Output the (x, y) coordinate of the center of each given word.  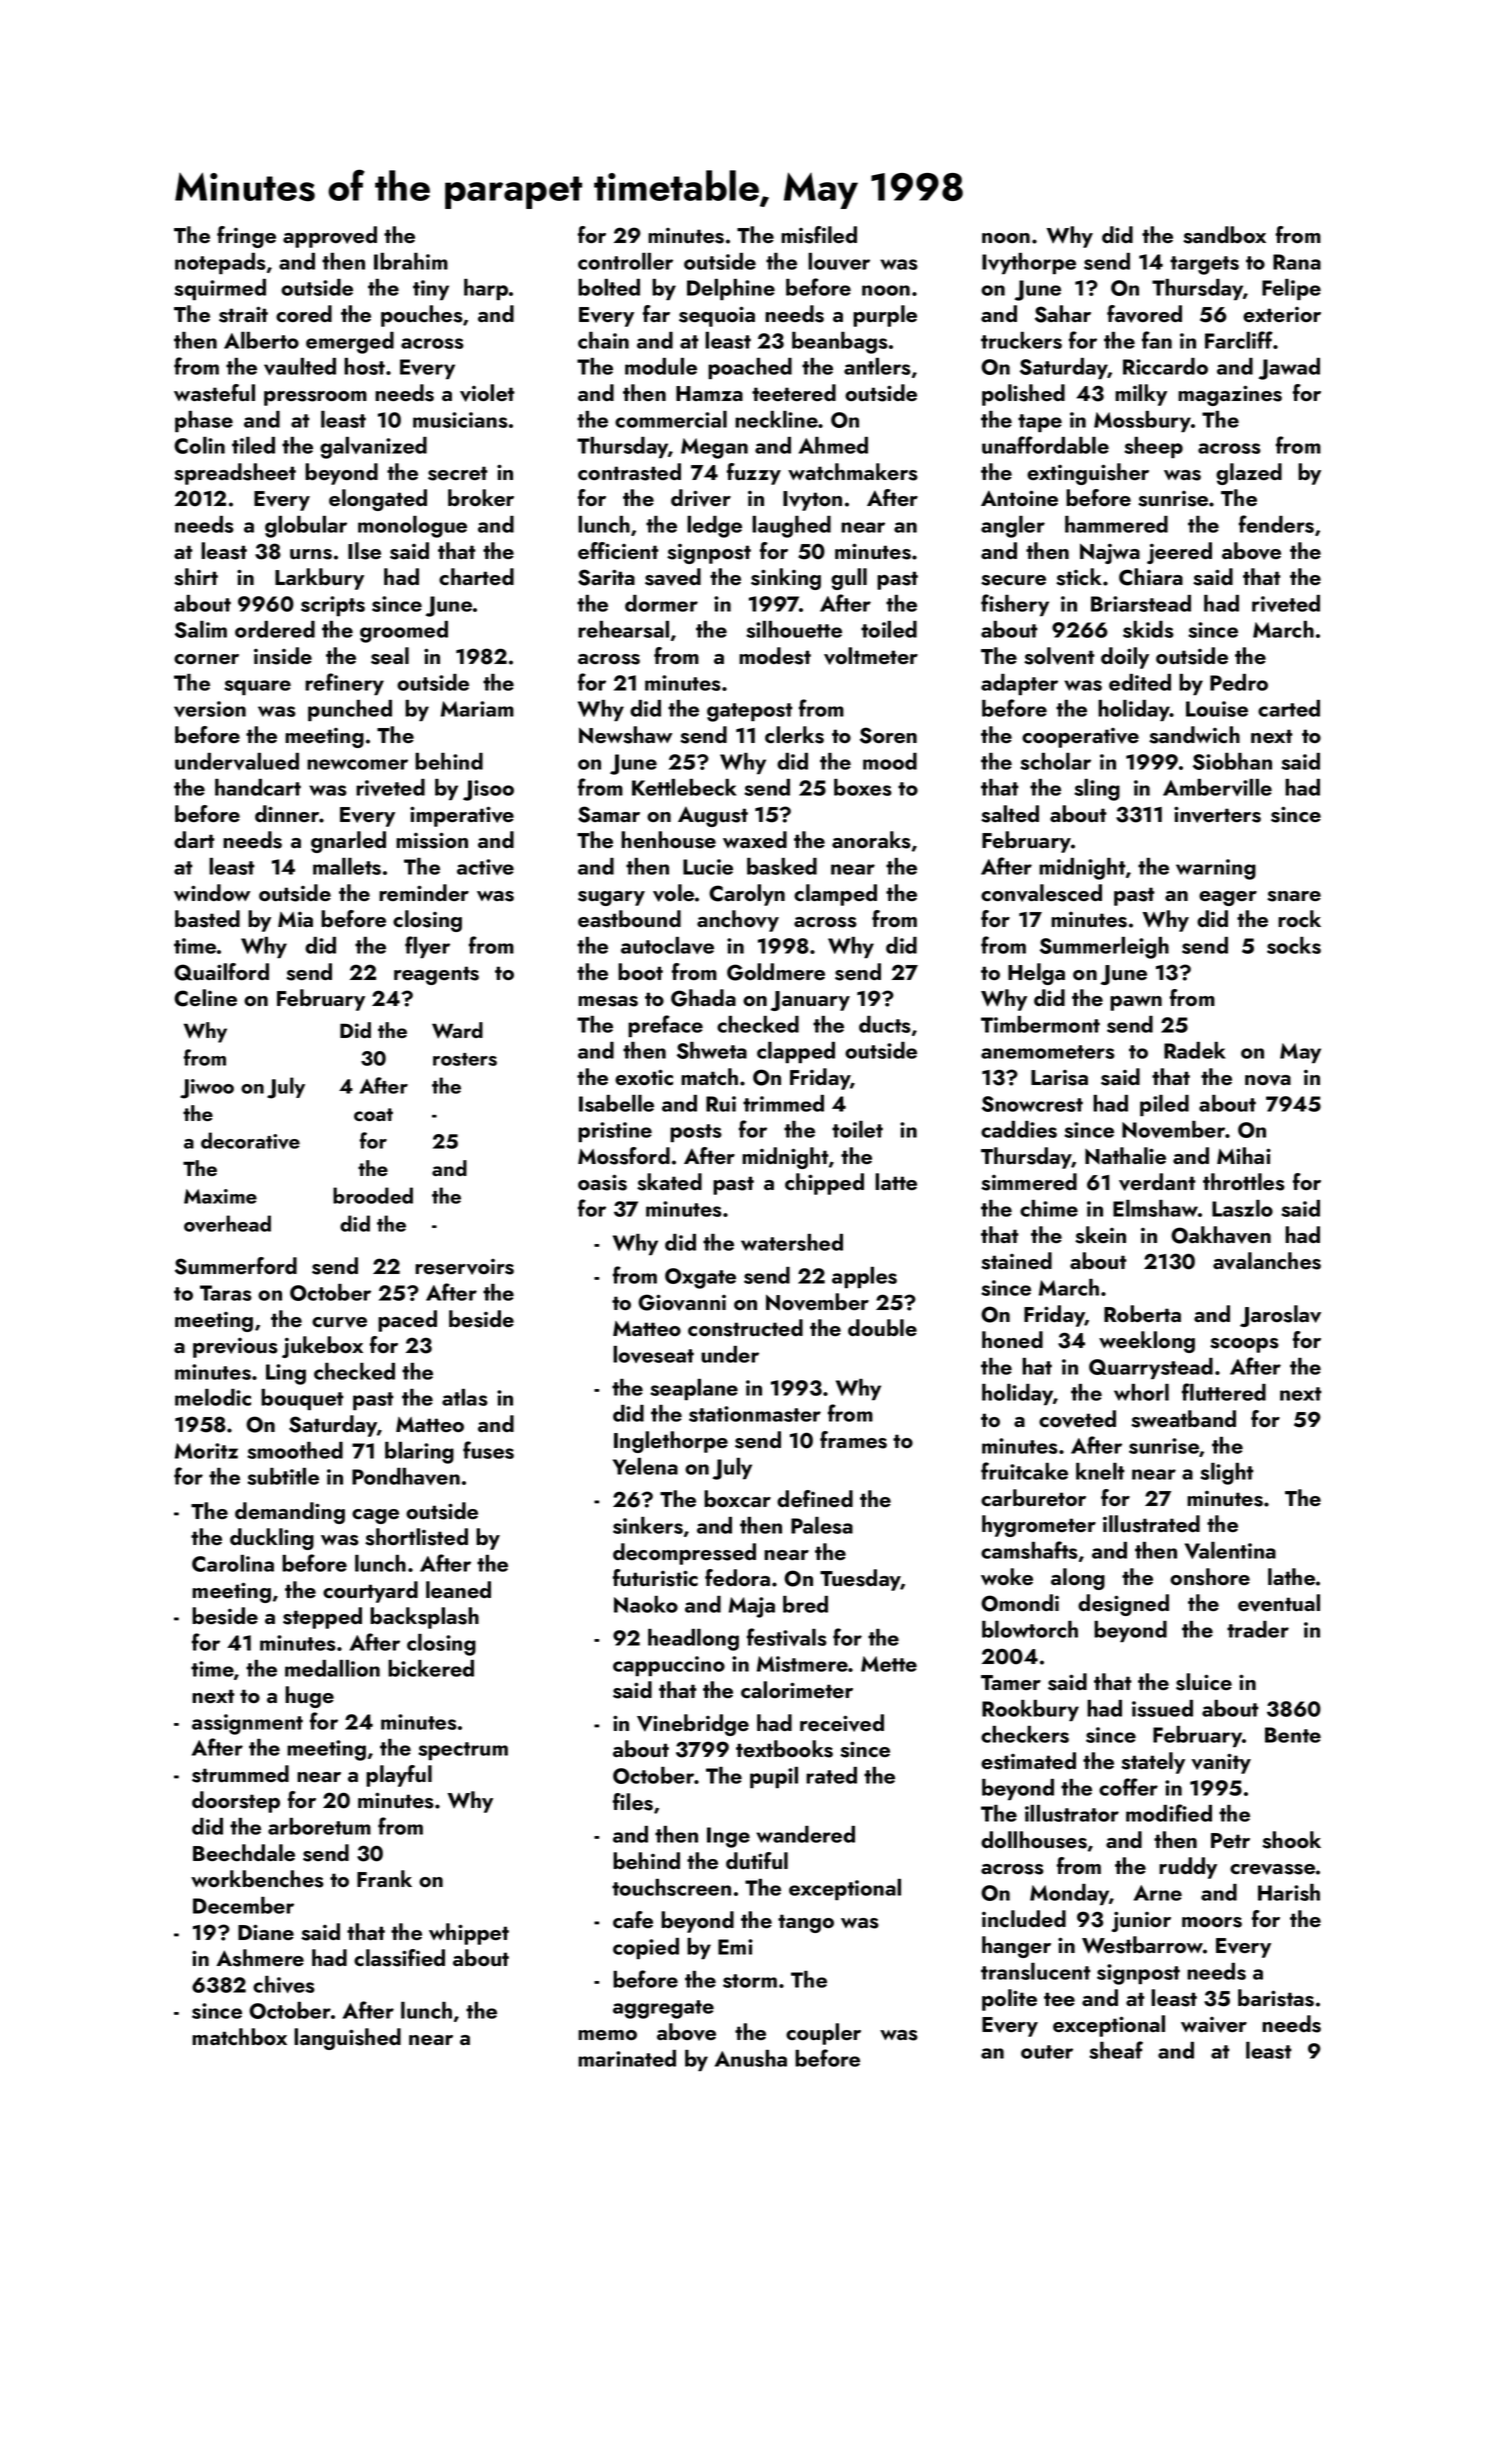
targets (1204, 265)
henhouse (668, 840)
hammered (1116, 524)
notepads (220, 263)
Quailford (221, 972)
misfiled (819, 235)
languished (347, 2039)
